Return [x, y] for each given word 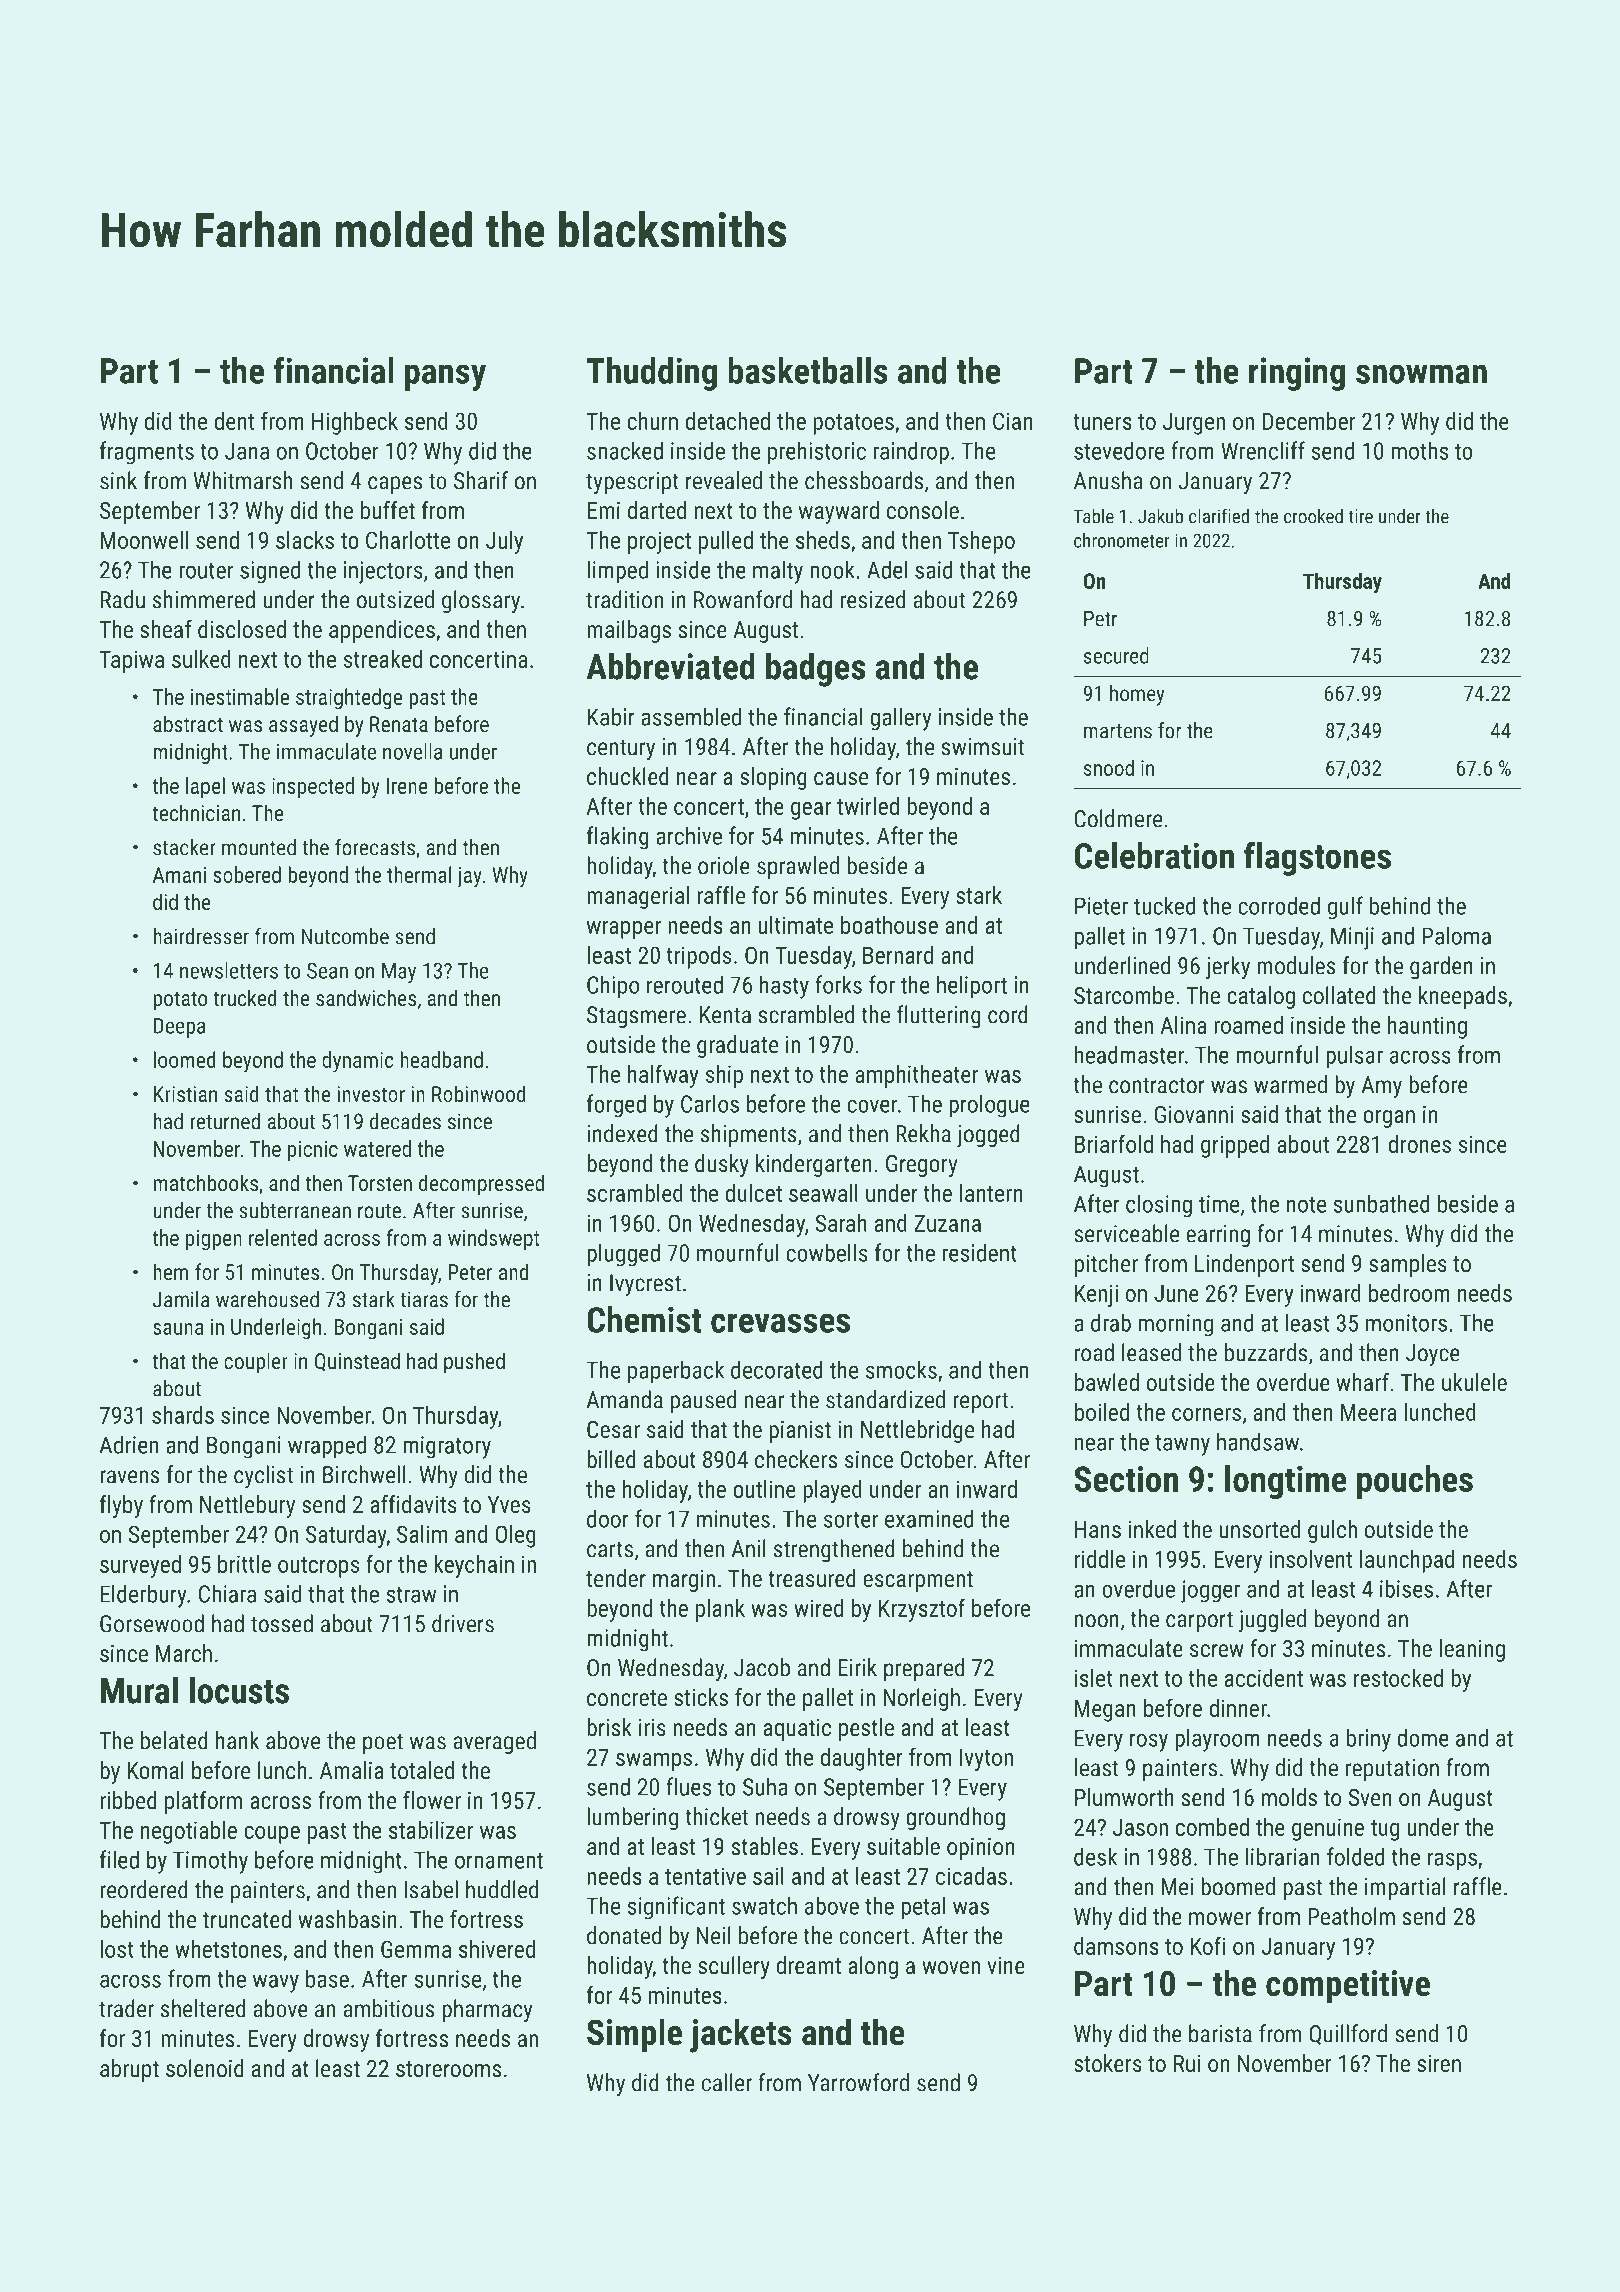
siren [1439, 2063]
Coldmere [1118, 818]
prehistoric [817, 453]
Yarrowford [858, 2082]
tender [616, 1578]
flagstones [1317, 858]
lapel [205, 787]
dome [1423, 1737]
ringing [1297, 374]
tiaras [424, 1299]
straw [411, 1595]
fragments [147, 453]
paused [703, 1401]
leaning [1472, 1650]
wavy [276, 1983]
